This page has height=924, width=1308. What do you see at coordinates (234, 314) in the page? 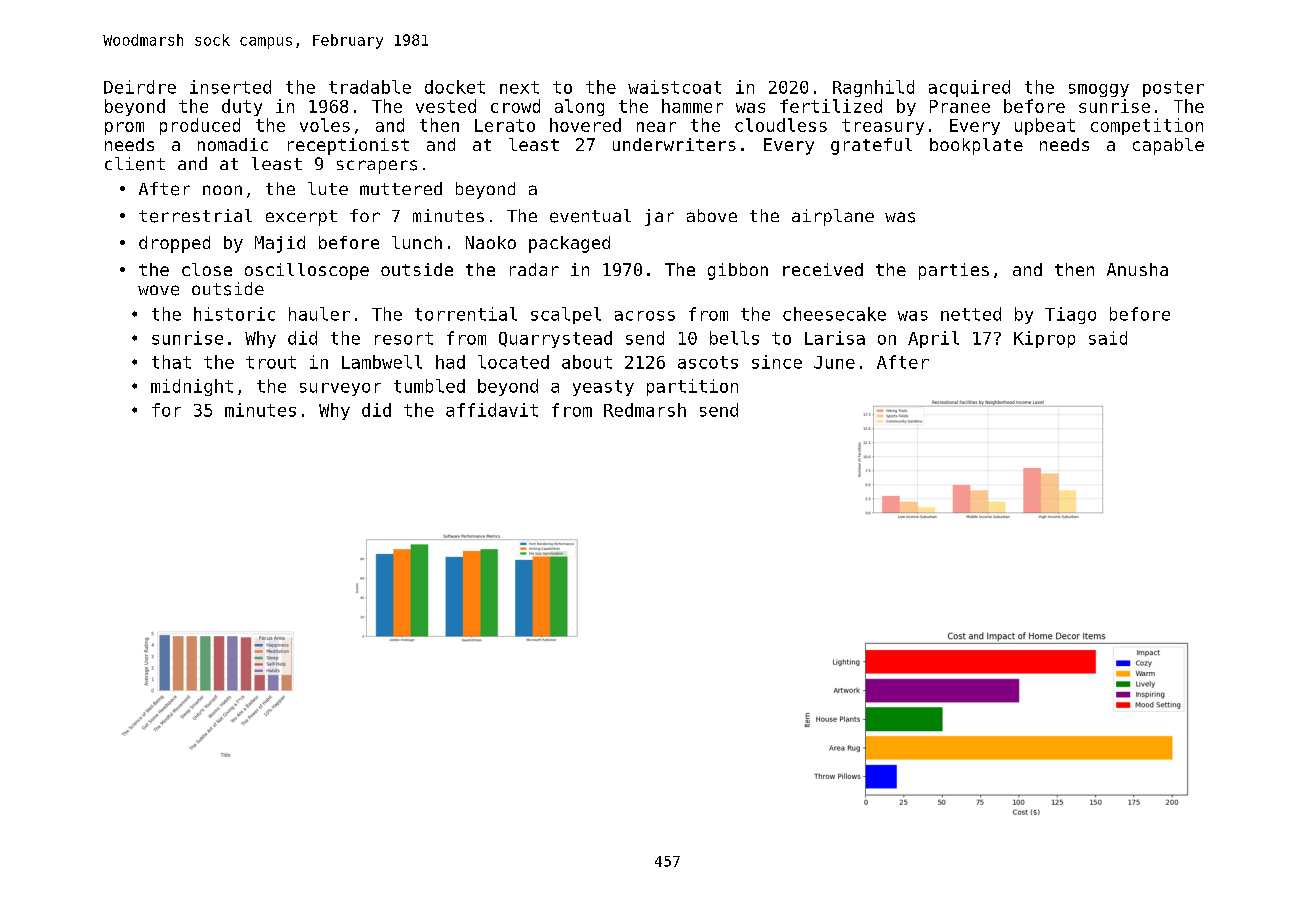
I see `historic` at bounding box center [234, 314].
